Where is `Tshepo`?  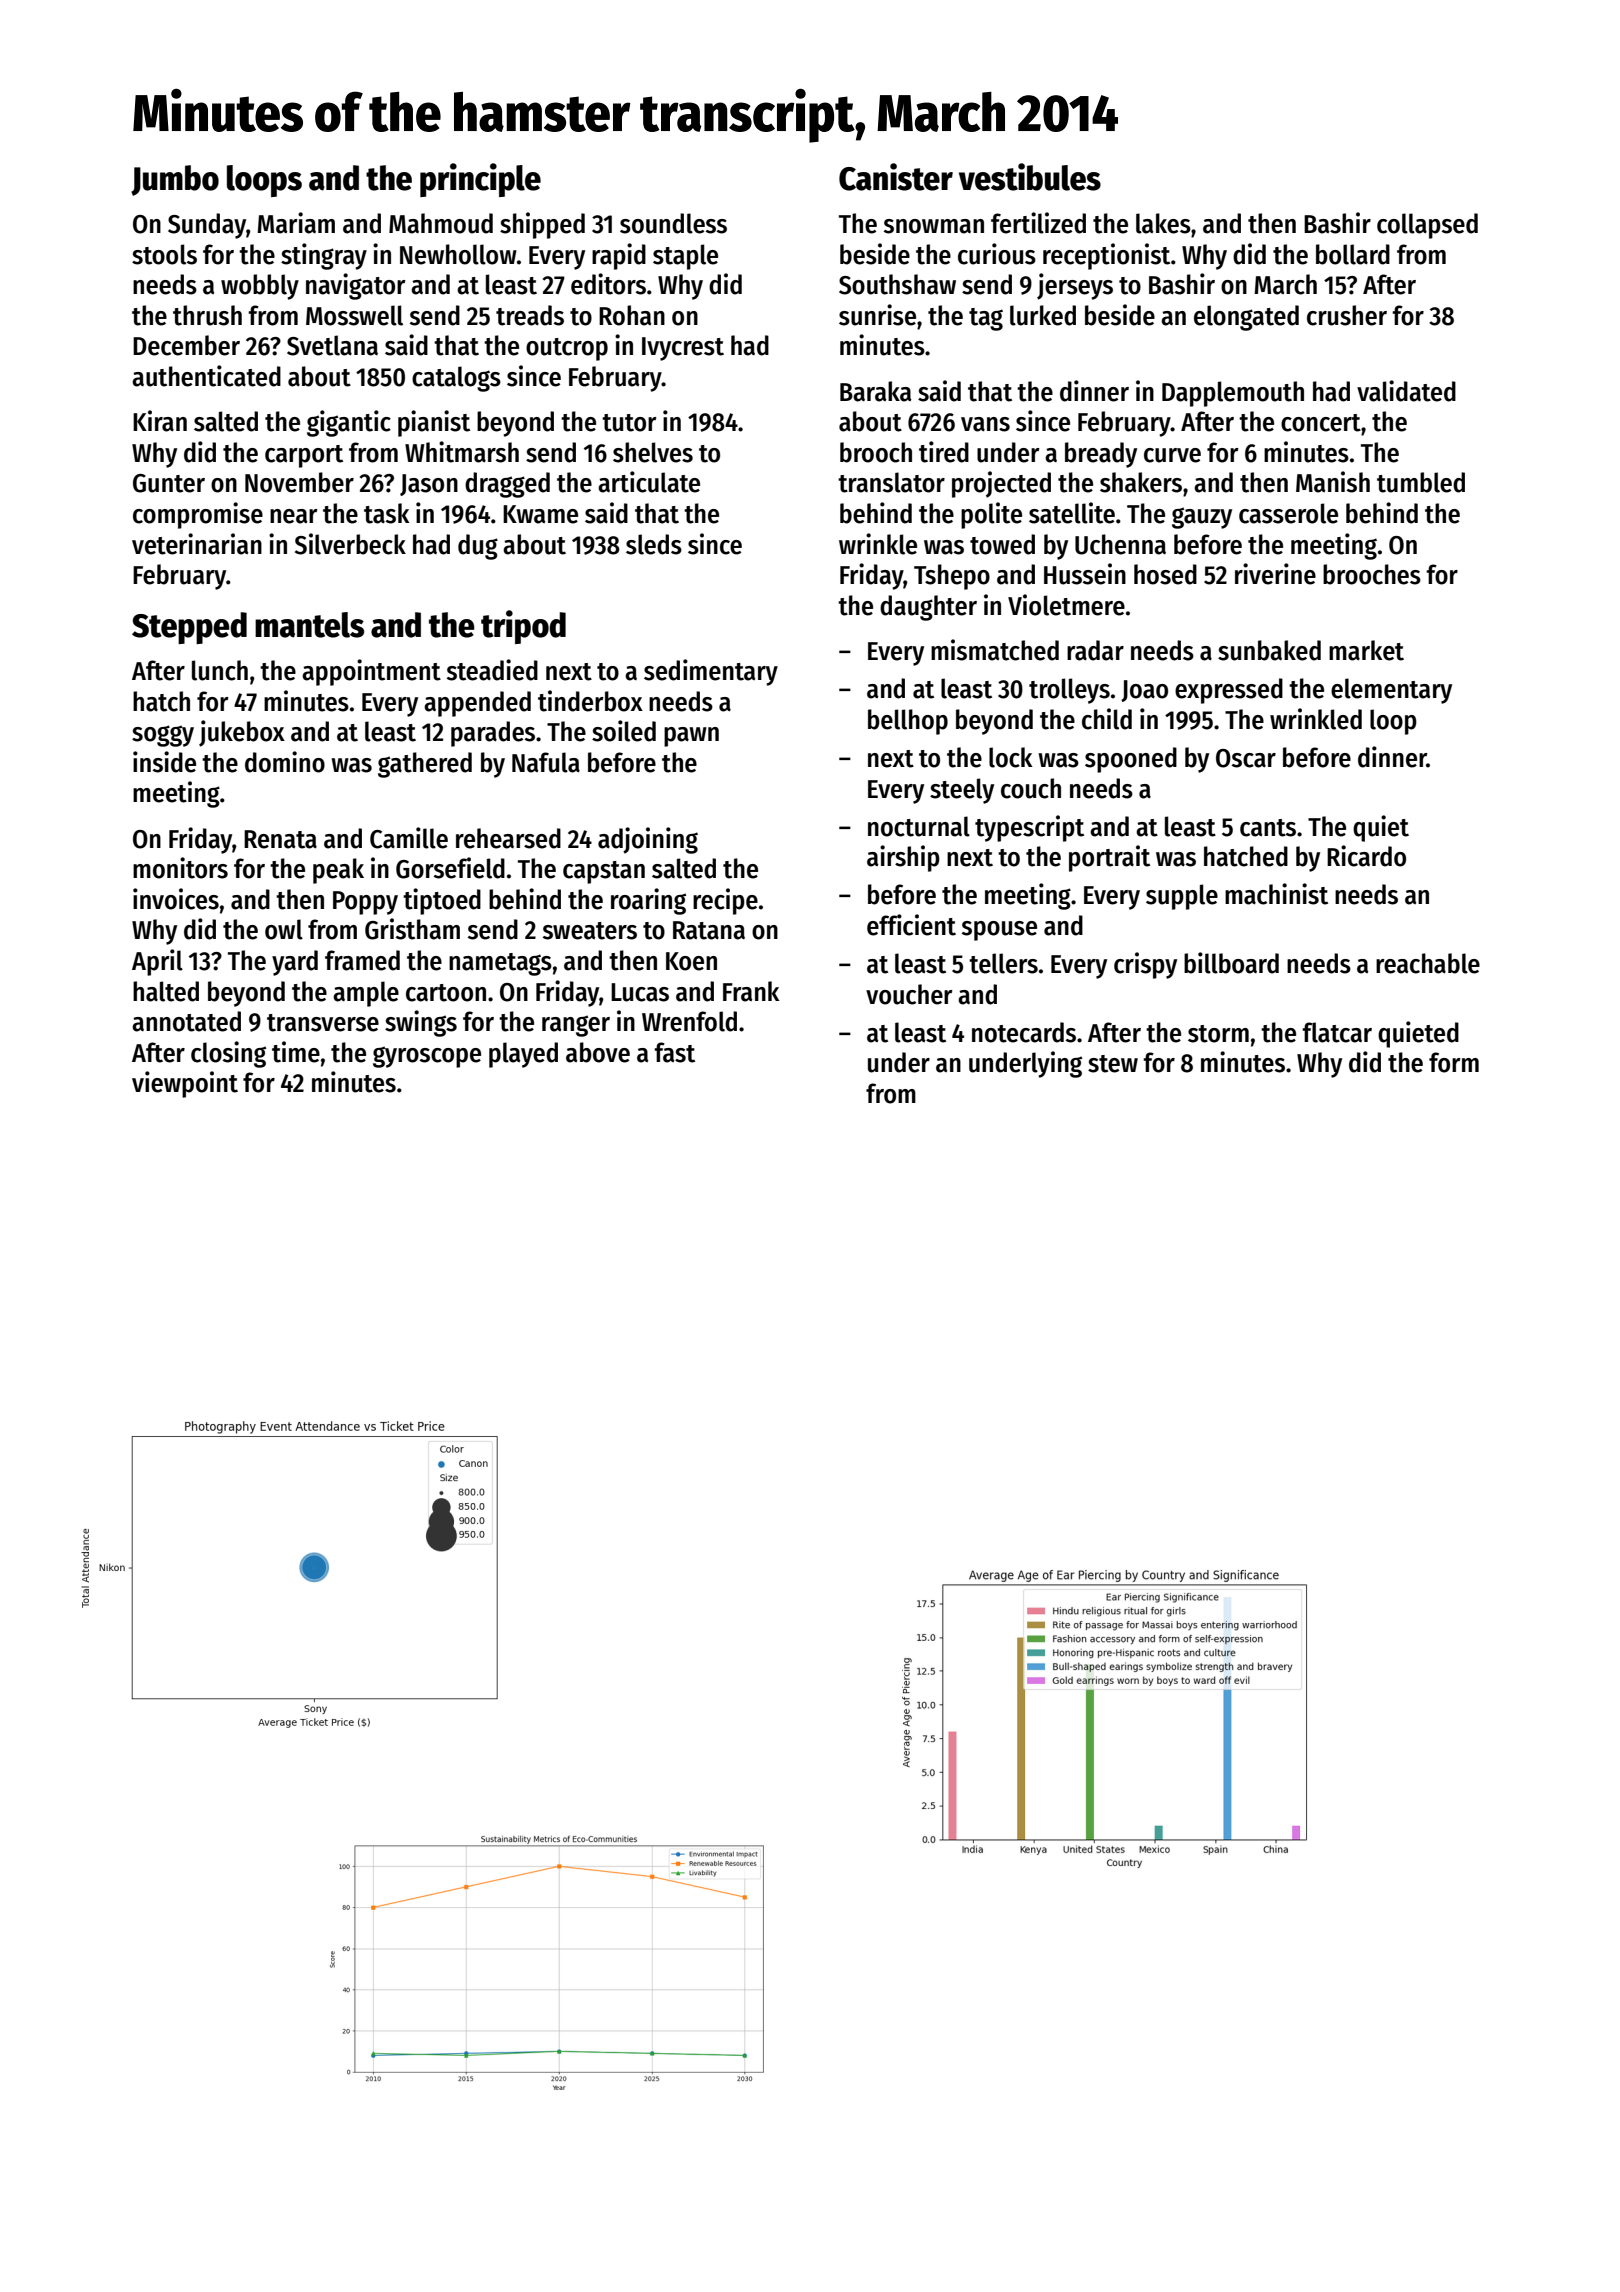 Tshepo is located at coordinates (952, 577).
